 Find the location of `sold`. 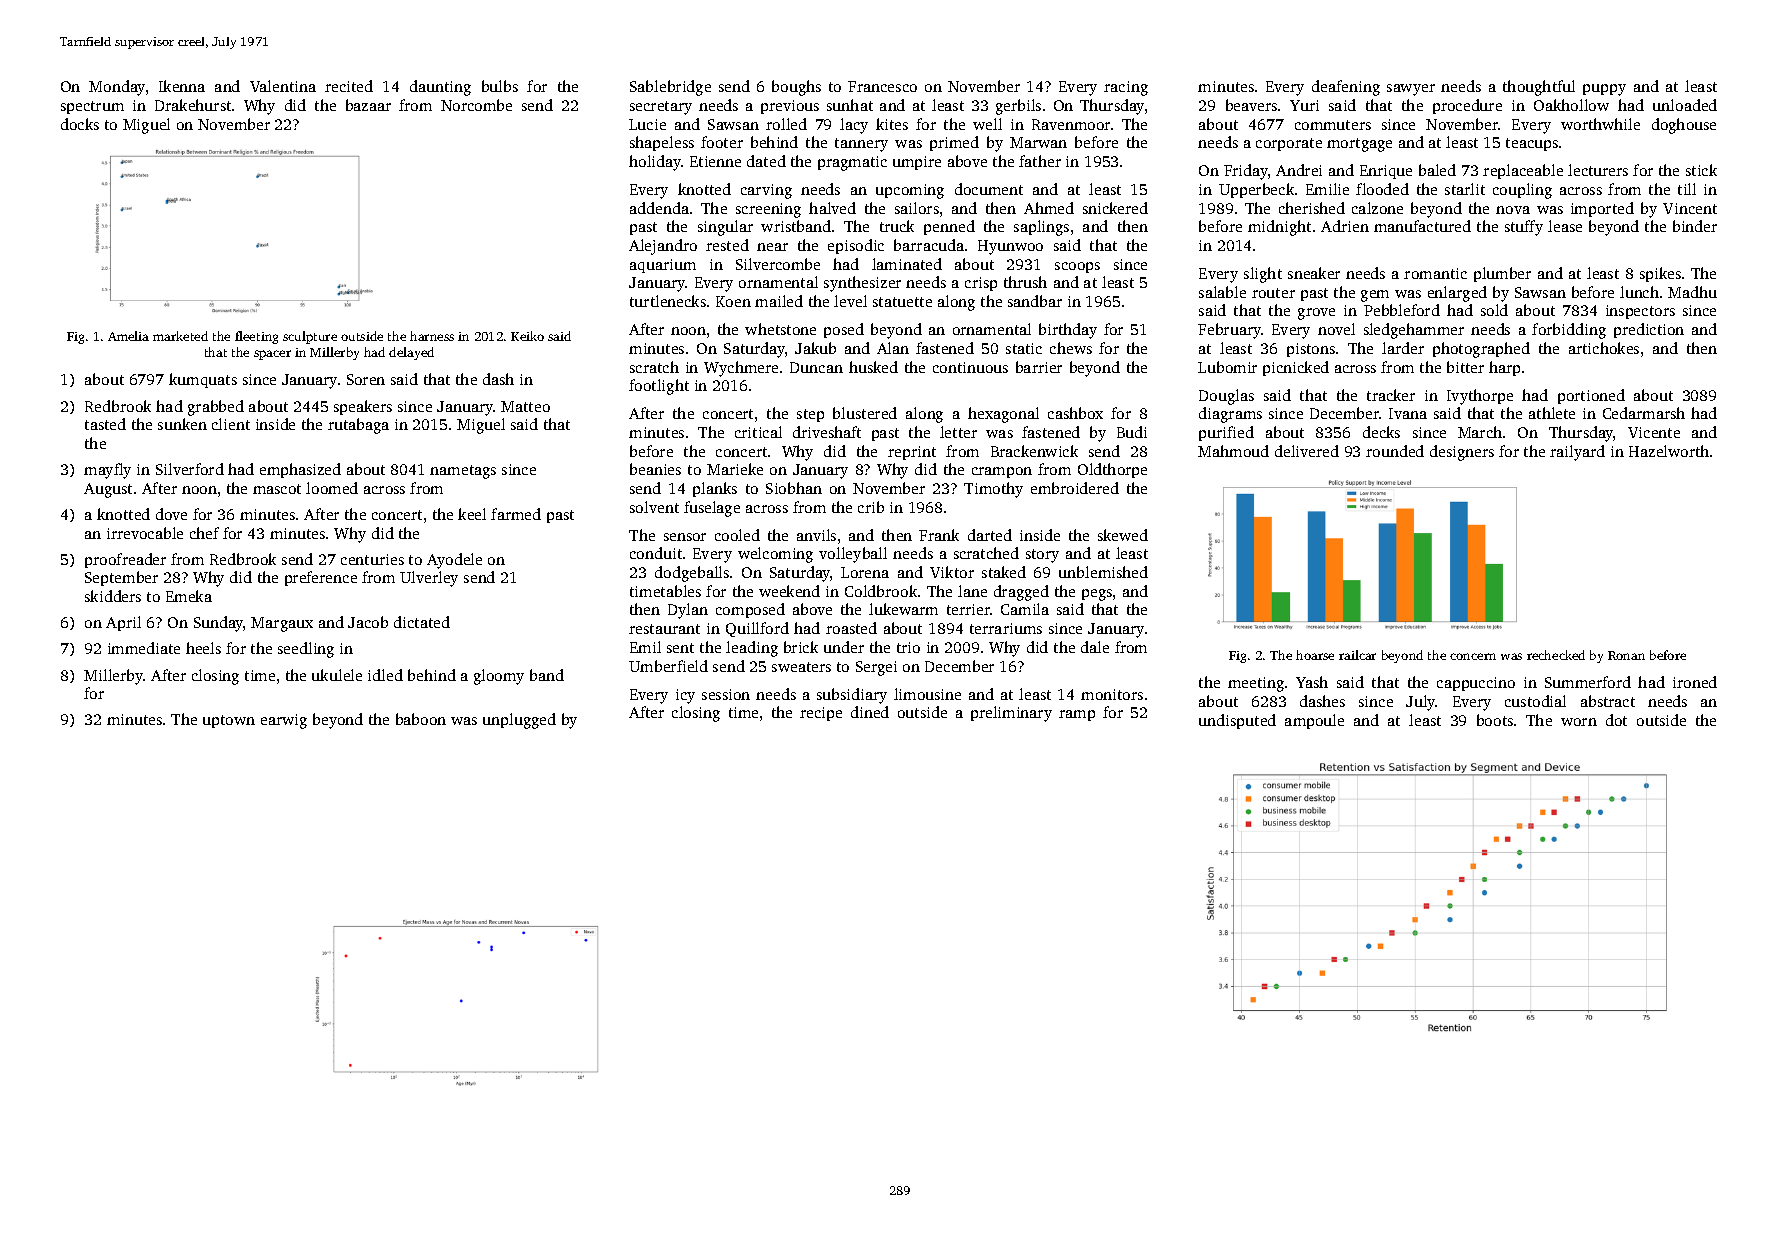

sold is located at coordinates (1494, 310).
